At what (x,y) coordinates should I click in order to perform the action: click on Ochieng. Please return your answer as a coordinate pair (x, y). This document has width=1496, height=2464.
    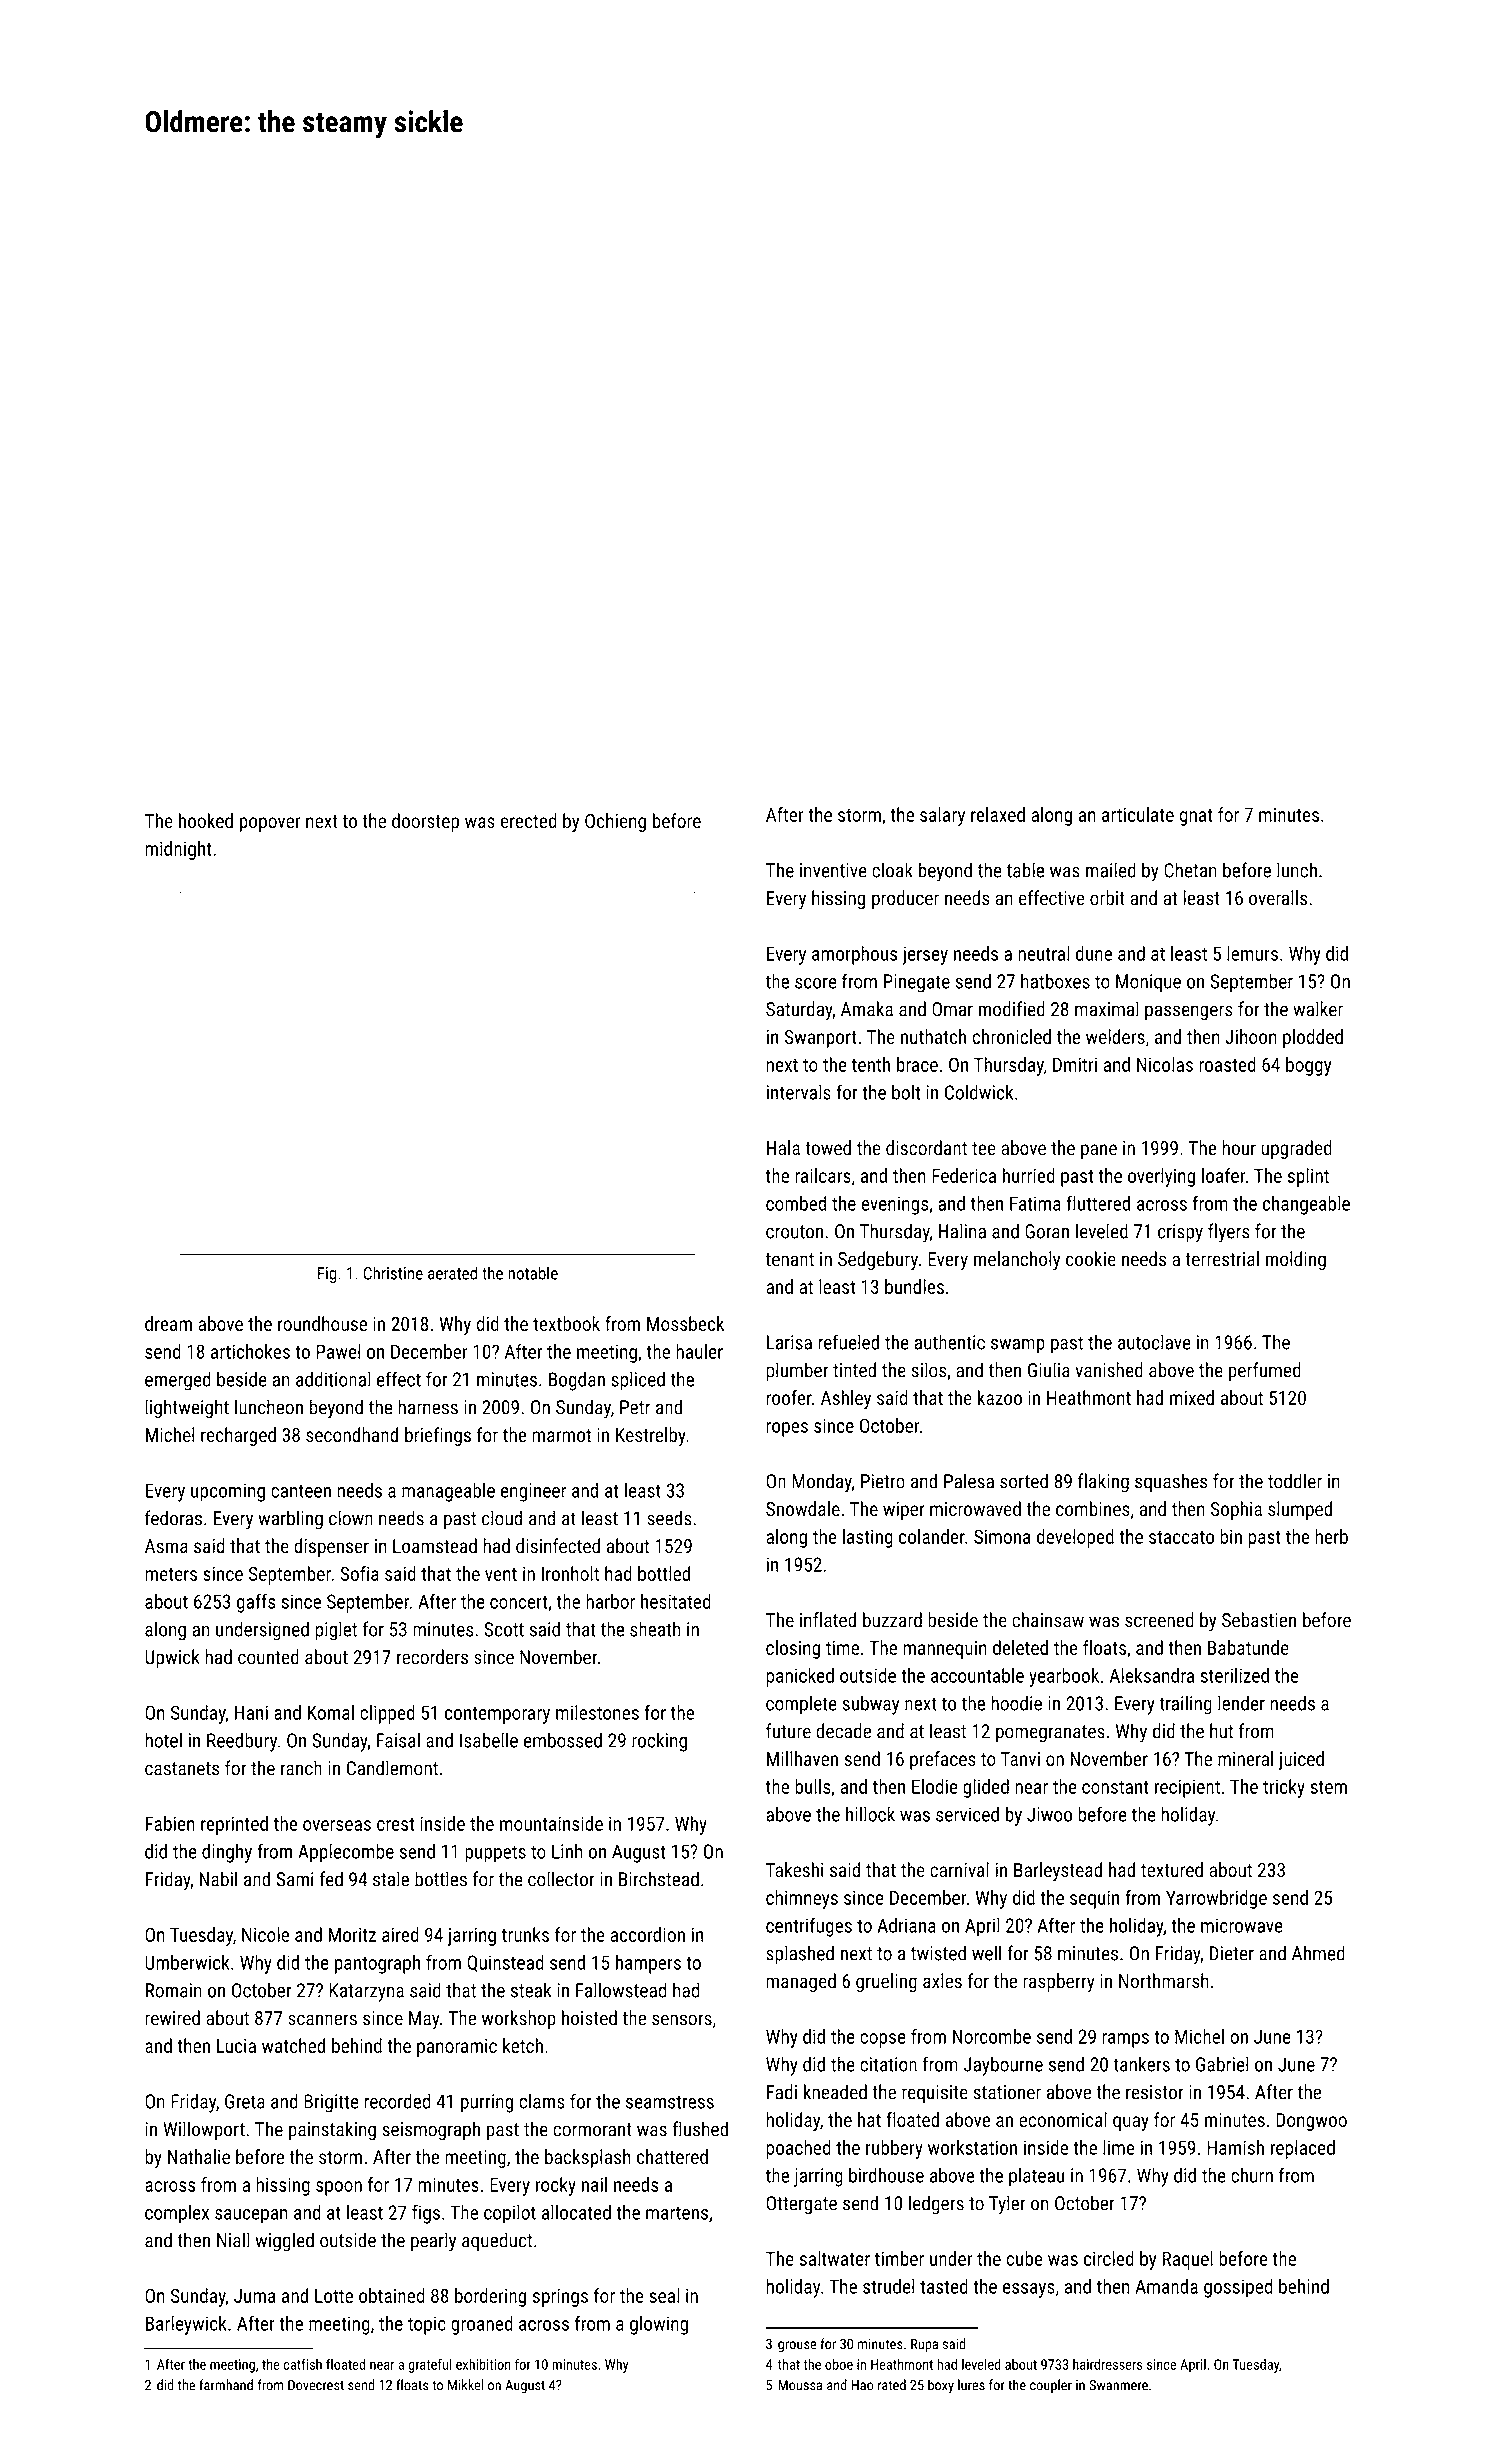
    Looking at the image, I should click on (615, 822).
